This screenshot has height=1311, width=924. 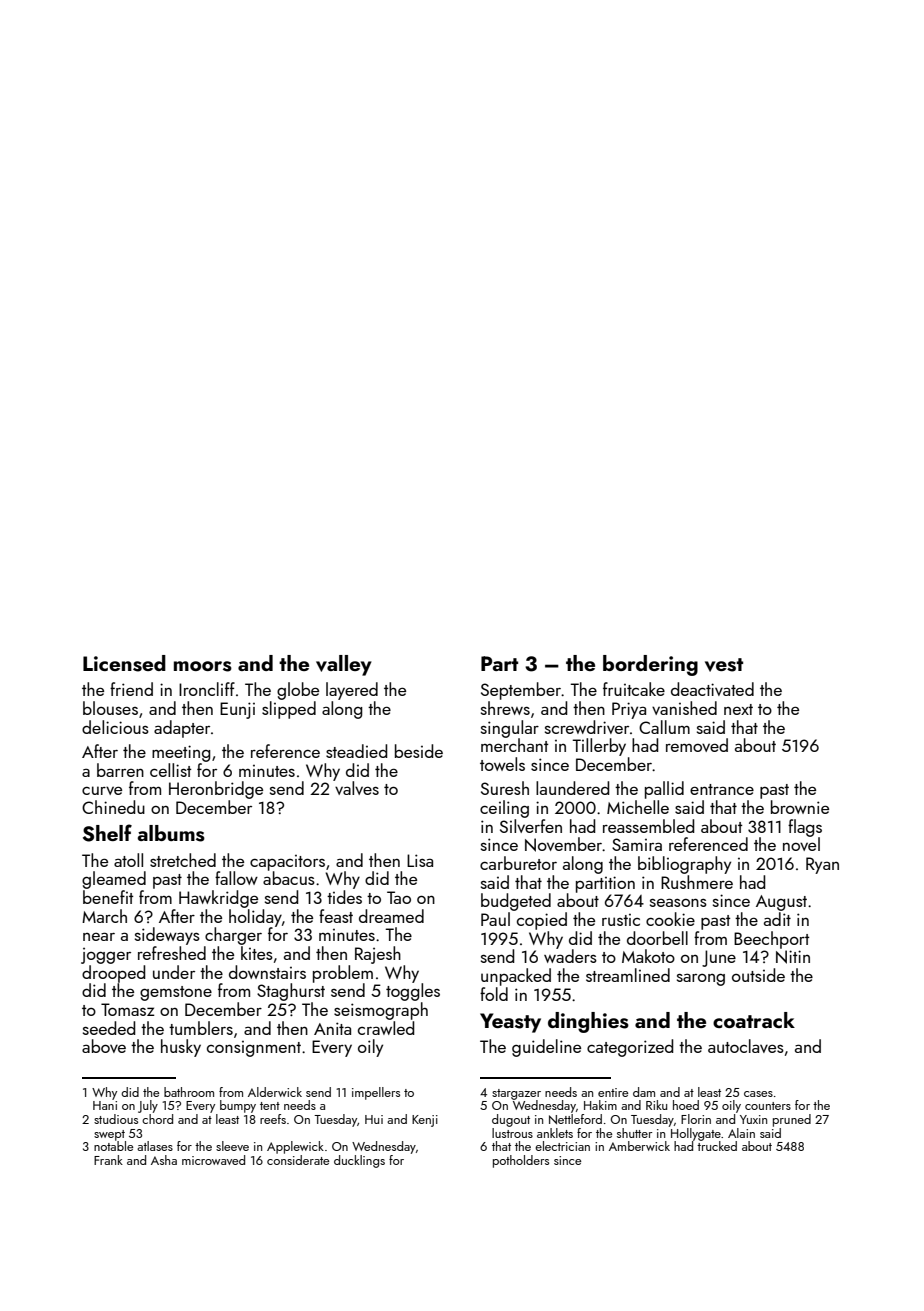 I want to click on valves, so click(x=357, y=788).
